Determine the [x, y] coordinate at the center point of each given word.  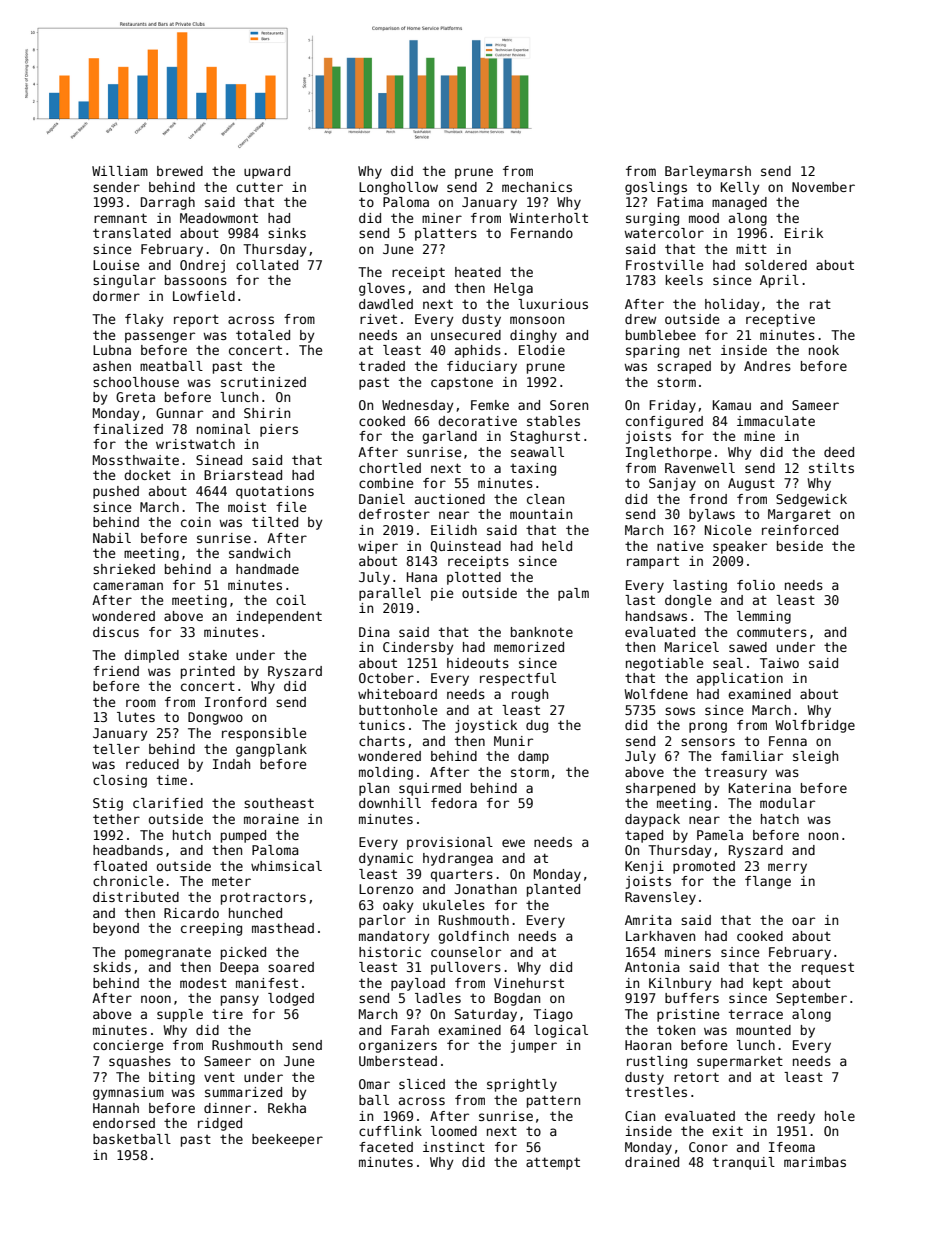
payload [418, 984]
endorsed [124, 1123]
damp [533, 757]
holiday [732, 305]
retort [696, 1077]
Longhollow [398, 188]
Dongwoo [215, 718]
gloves [382, 289]
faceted [386, 1147]
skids [112, 967]
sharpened [660, 789]
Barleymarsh [708, 172]
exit [727, 1131]
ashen [112, 366]
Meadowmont [219, 218]
